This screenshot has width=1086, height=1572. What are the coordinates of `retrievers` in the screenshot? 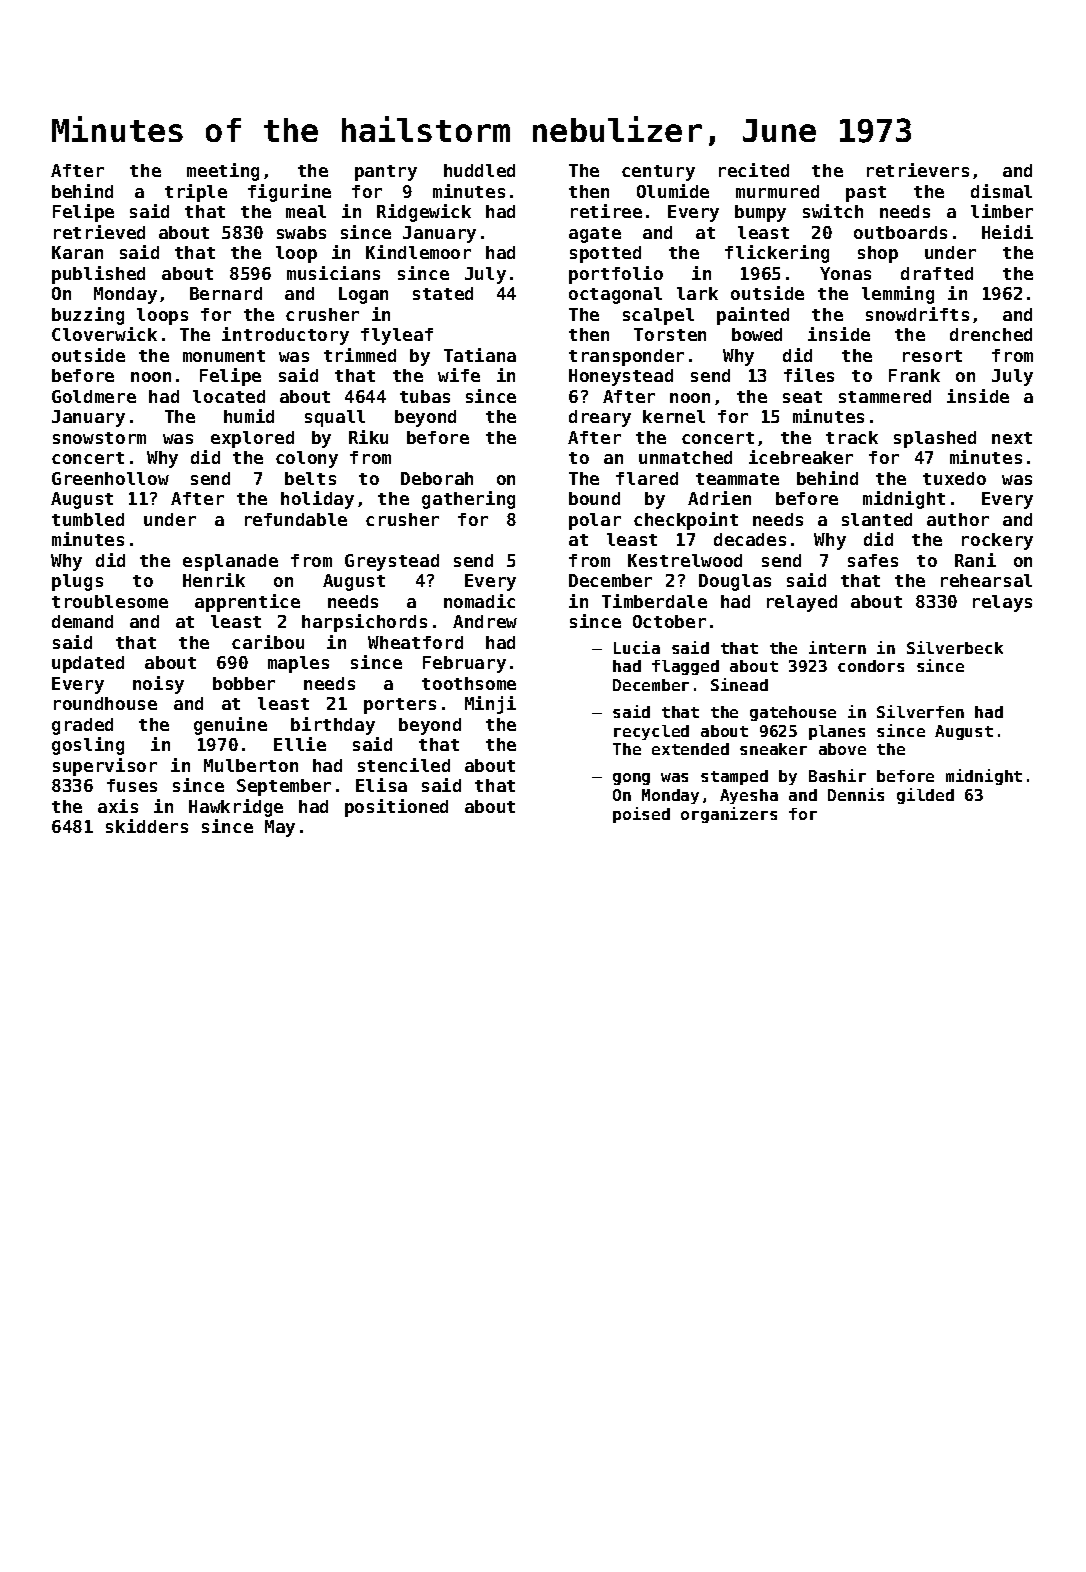 It's located at (918, 170).
